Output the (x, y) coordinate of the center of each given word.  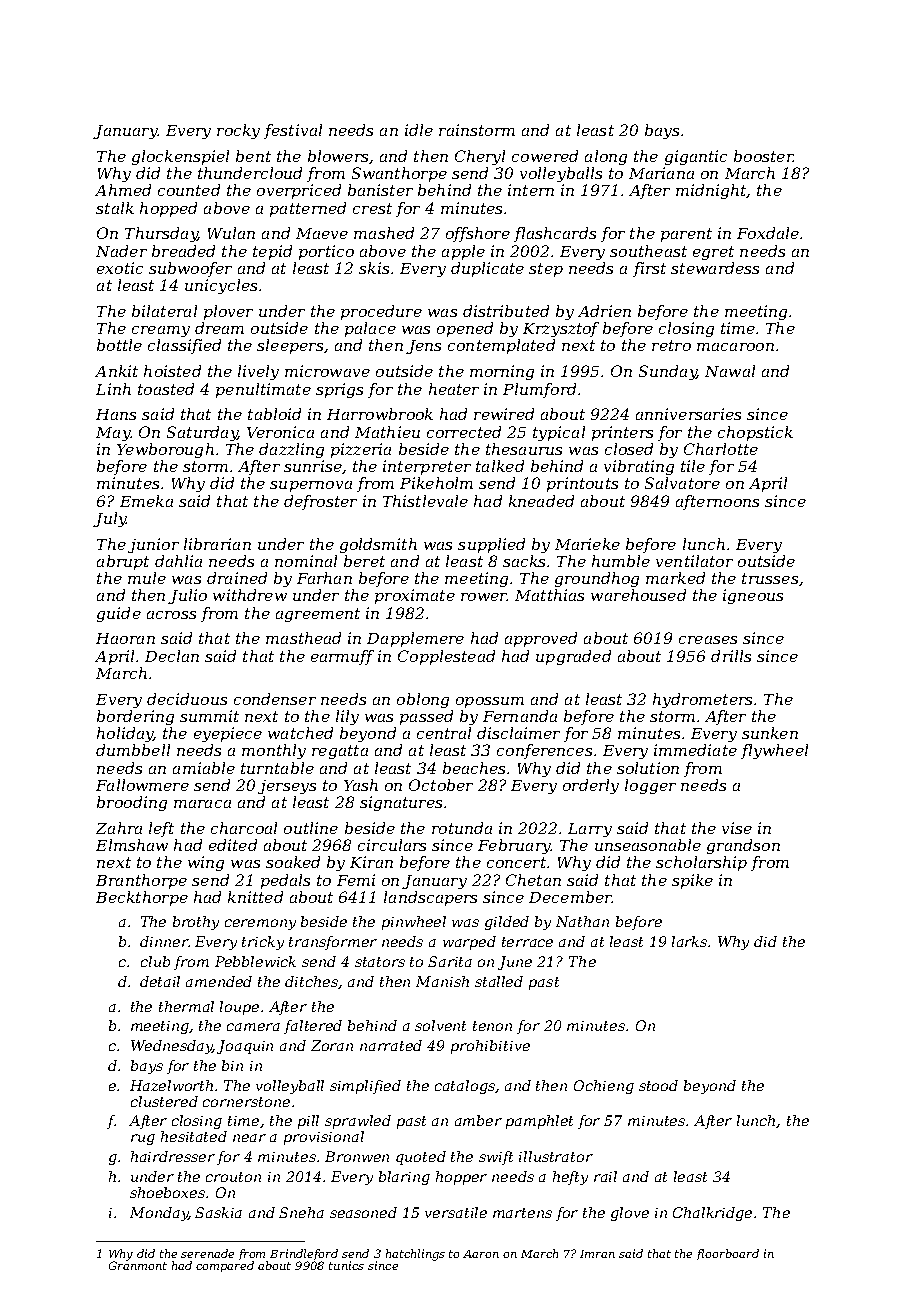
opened (465, 329)
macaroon (735, 347)
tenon (492, 1026)
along (606, 157)
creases (708, 640)
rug (143, 1139)
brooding (132, 803)
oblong (423, 700)
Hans (116, 414)
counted (189, 190)
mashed (384, 233)
